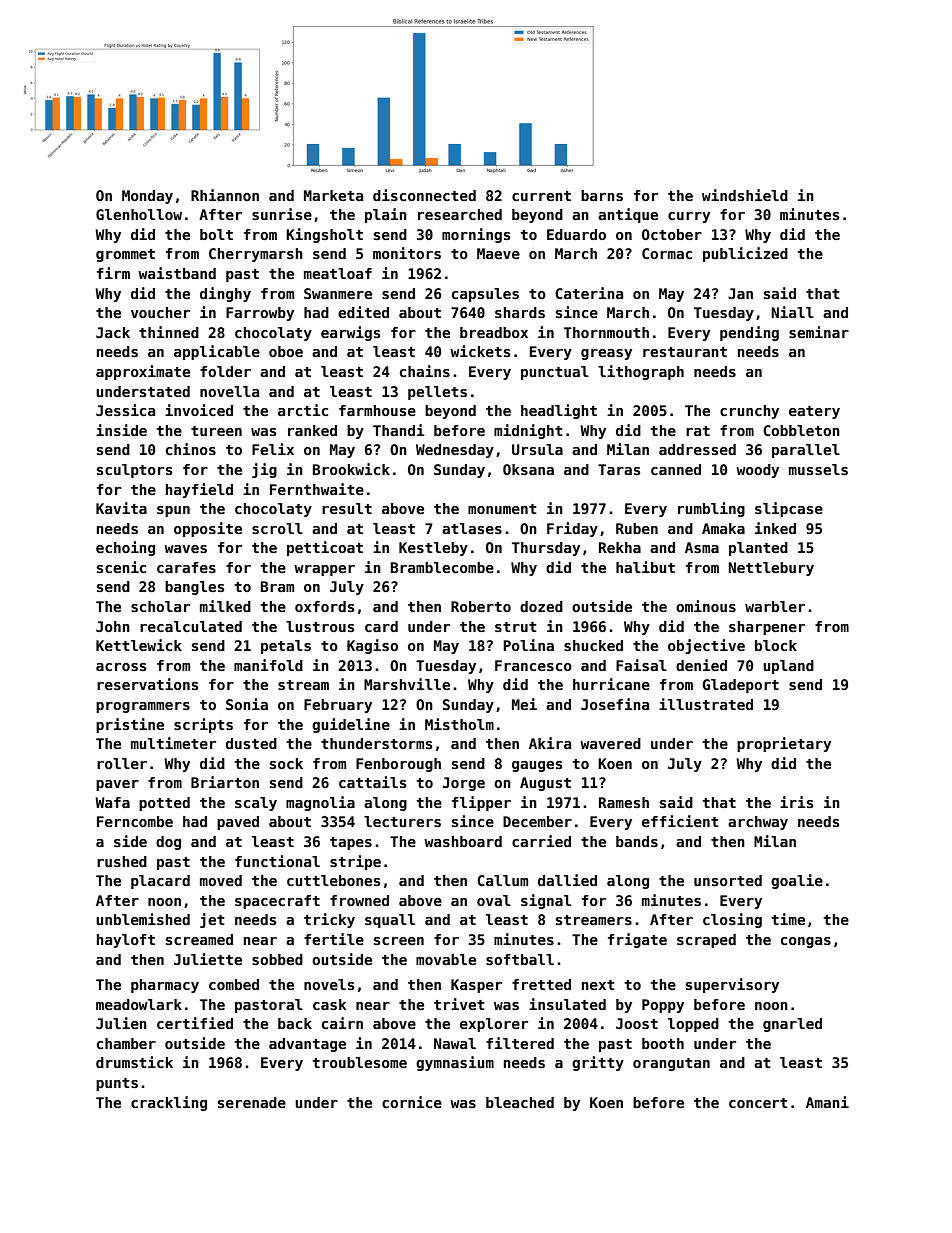 This image has width=952, height=1233. I want to click on Thornmouth, so click(606, 332).
